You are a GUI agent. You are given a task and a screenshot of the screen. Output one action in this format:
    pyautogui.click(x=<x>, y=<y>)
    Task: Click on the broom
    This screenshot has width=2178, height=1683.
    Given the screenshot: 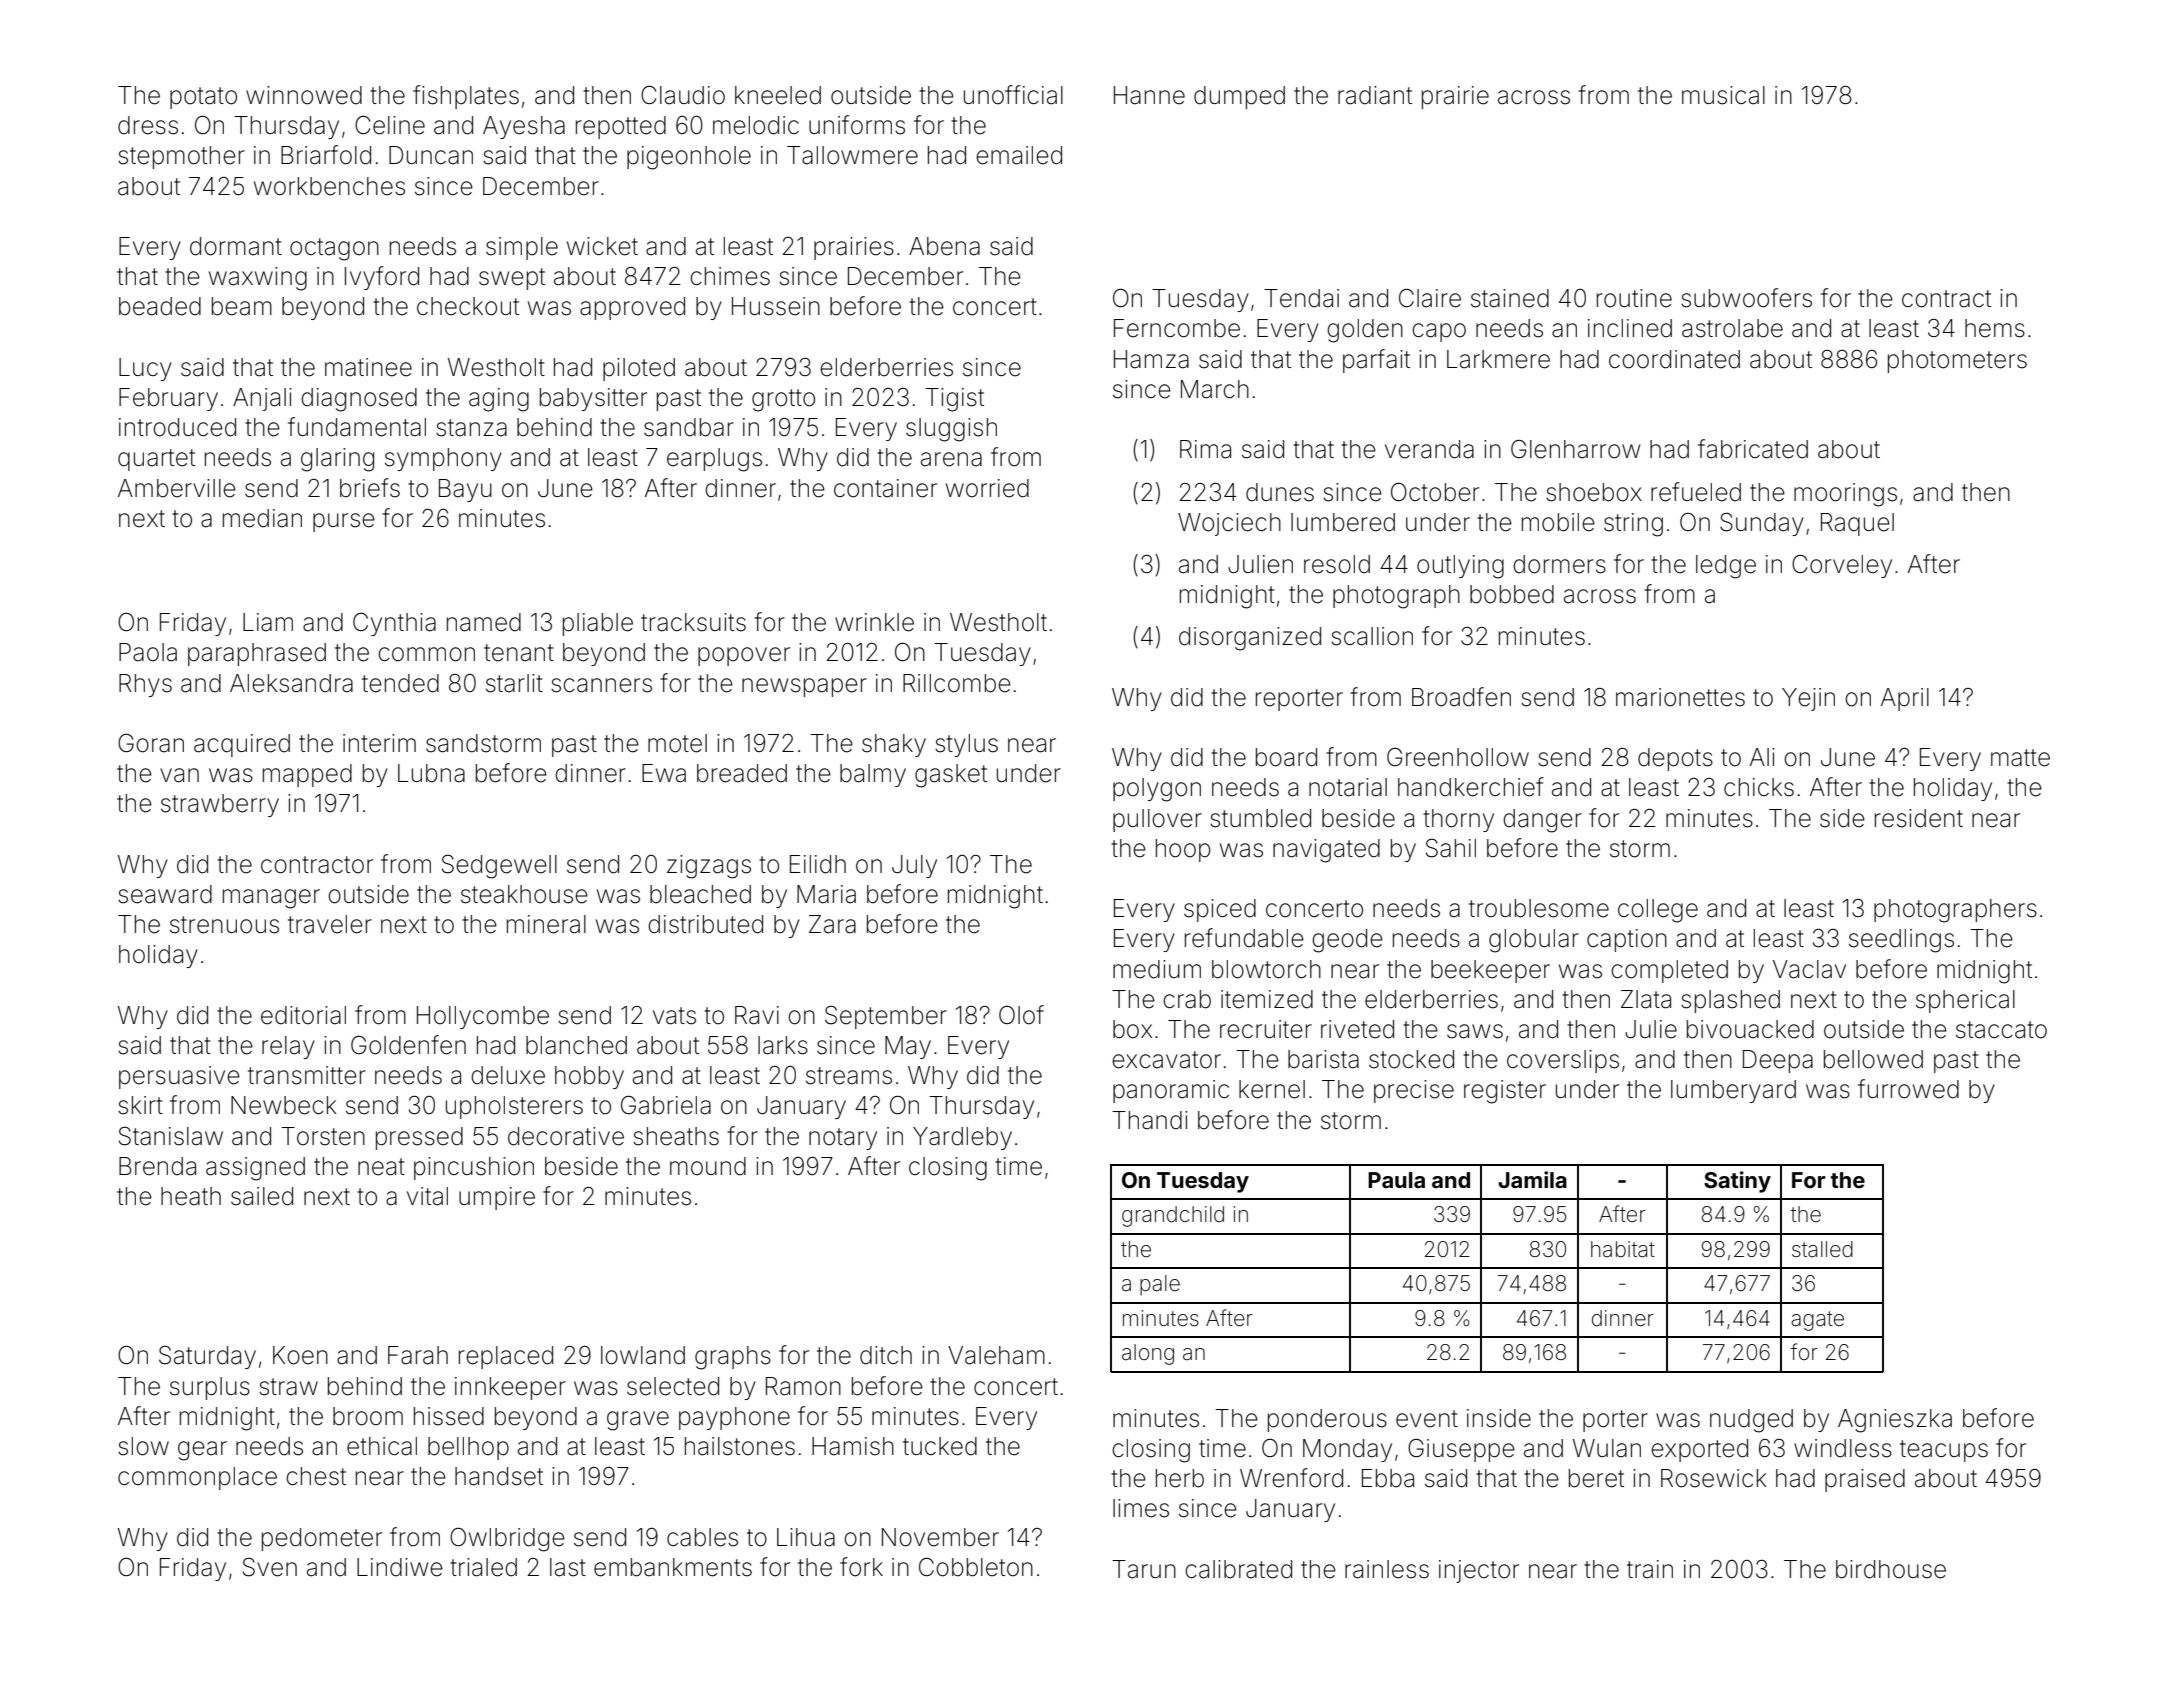 What is the action you would take?
    pyautogui.click(x=368, y=1416)
